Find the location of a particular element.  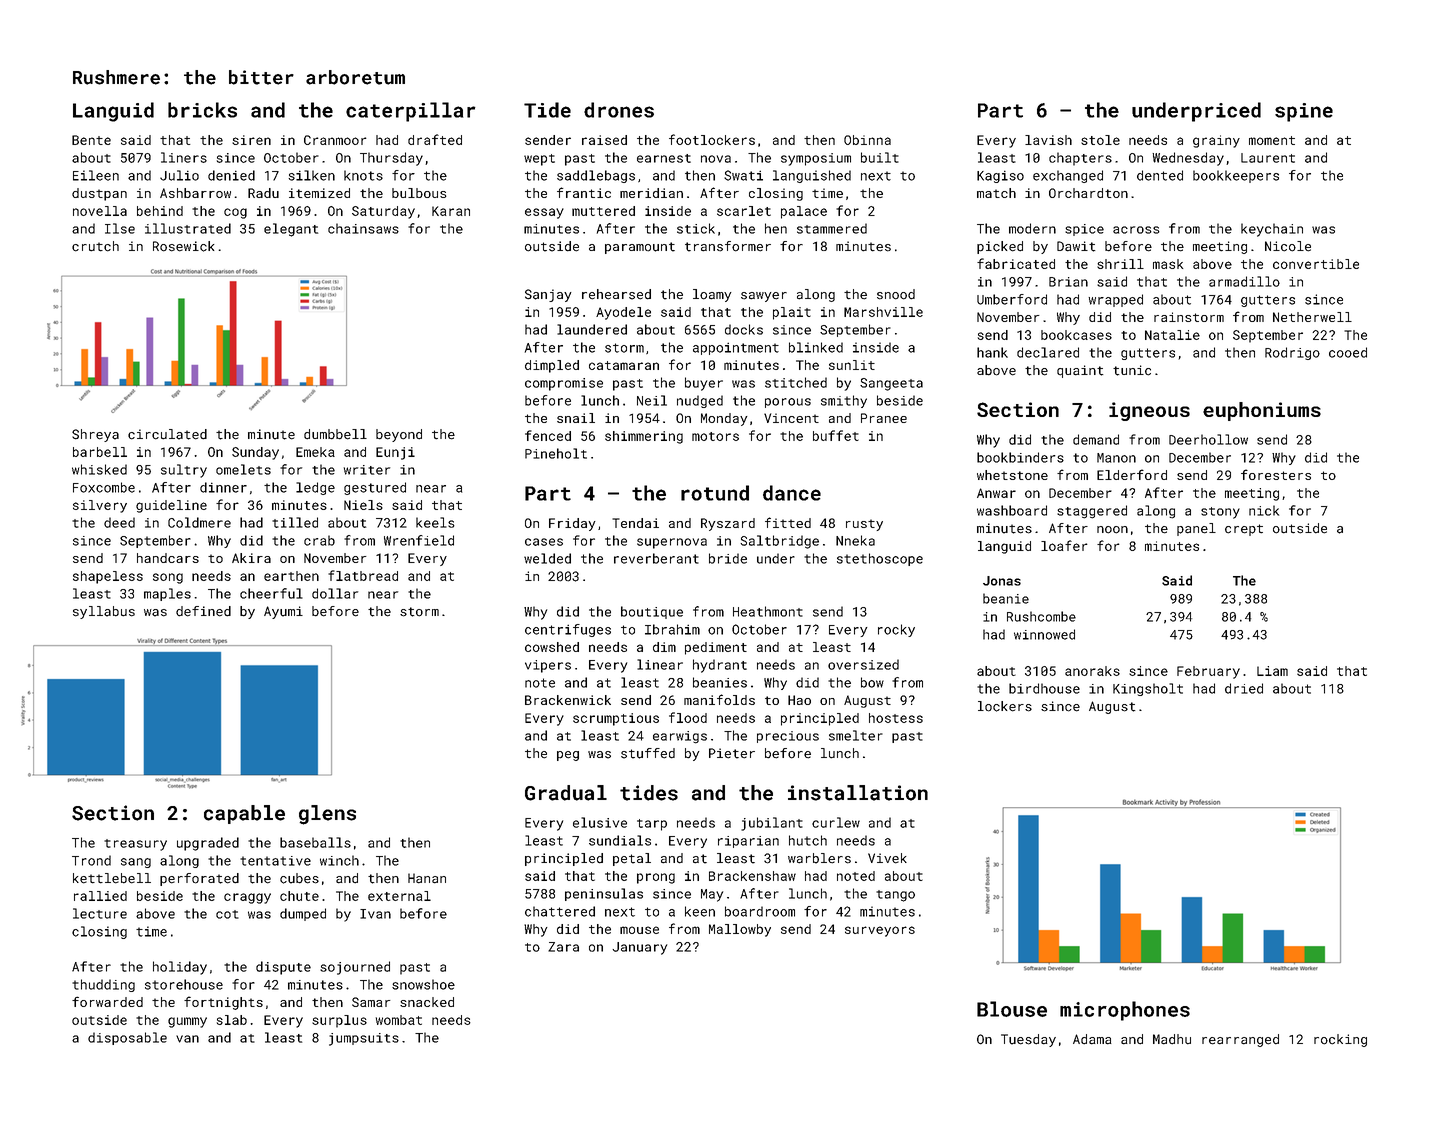

Pranee is located at coordinates (884, 418).
